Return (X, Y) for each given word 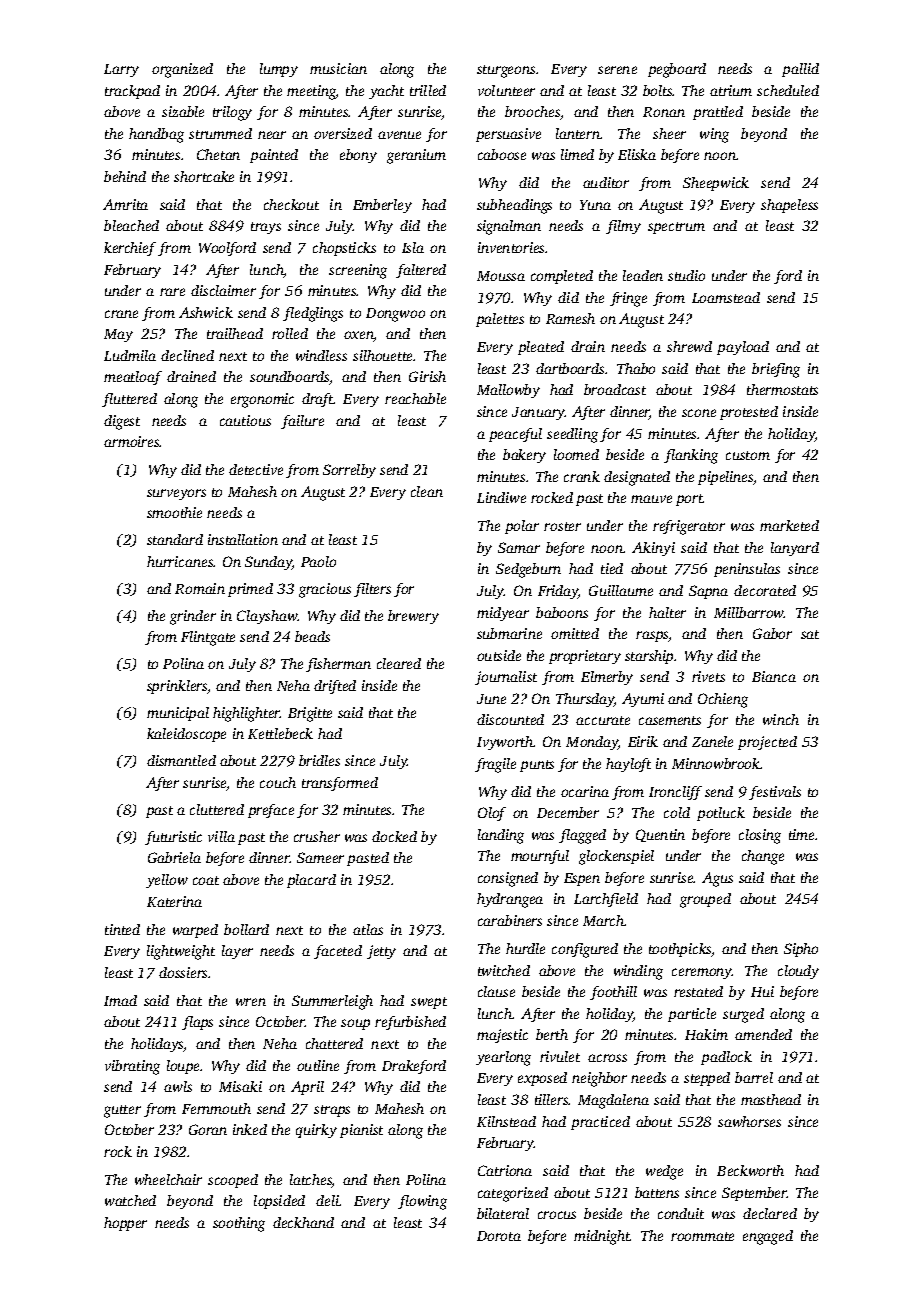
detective (256, 469)
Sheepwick (716, 184)
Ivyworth (505, 743)
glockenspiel (616, 857)
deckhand (303, 1222)
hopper (125, 1224)
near (272, 135)
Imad (120, 1000)
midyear (503, 614)
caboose (502, 154)
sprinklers (177, 687)
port (690, 500)
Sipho (801, 950)
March (604, 920)
